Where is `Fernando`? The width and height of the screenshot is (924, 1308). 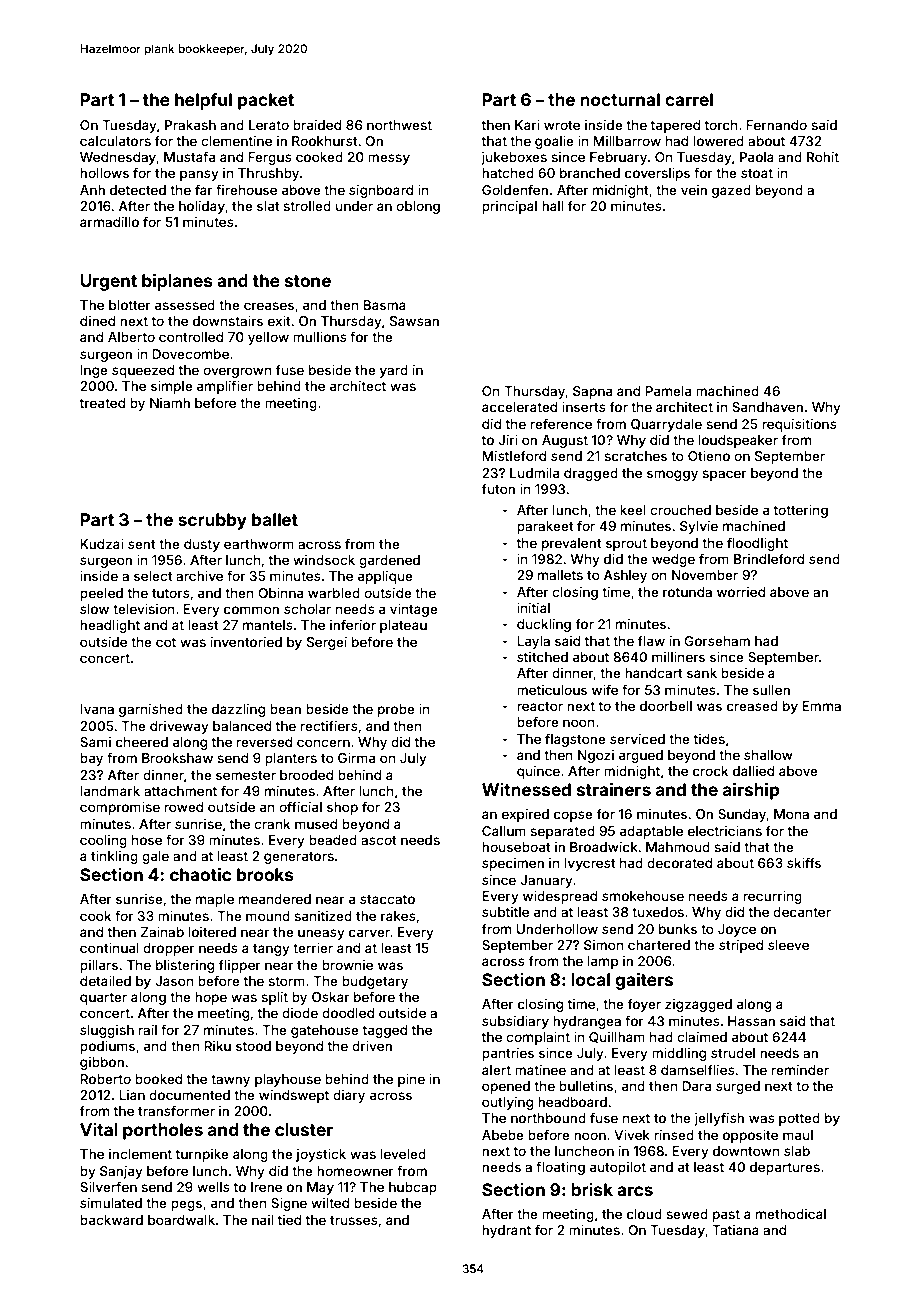
Fernando is located at coordinates (776, 125).
